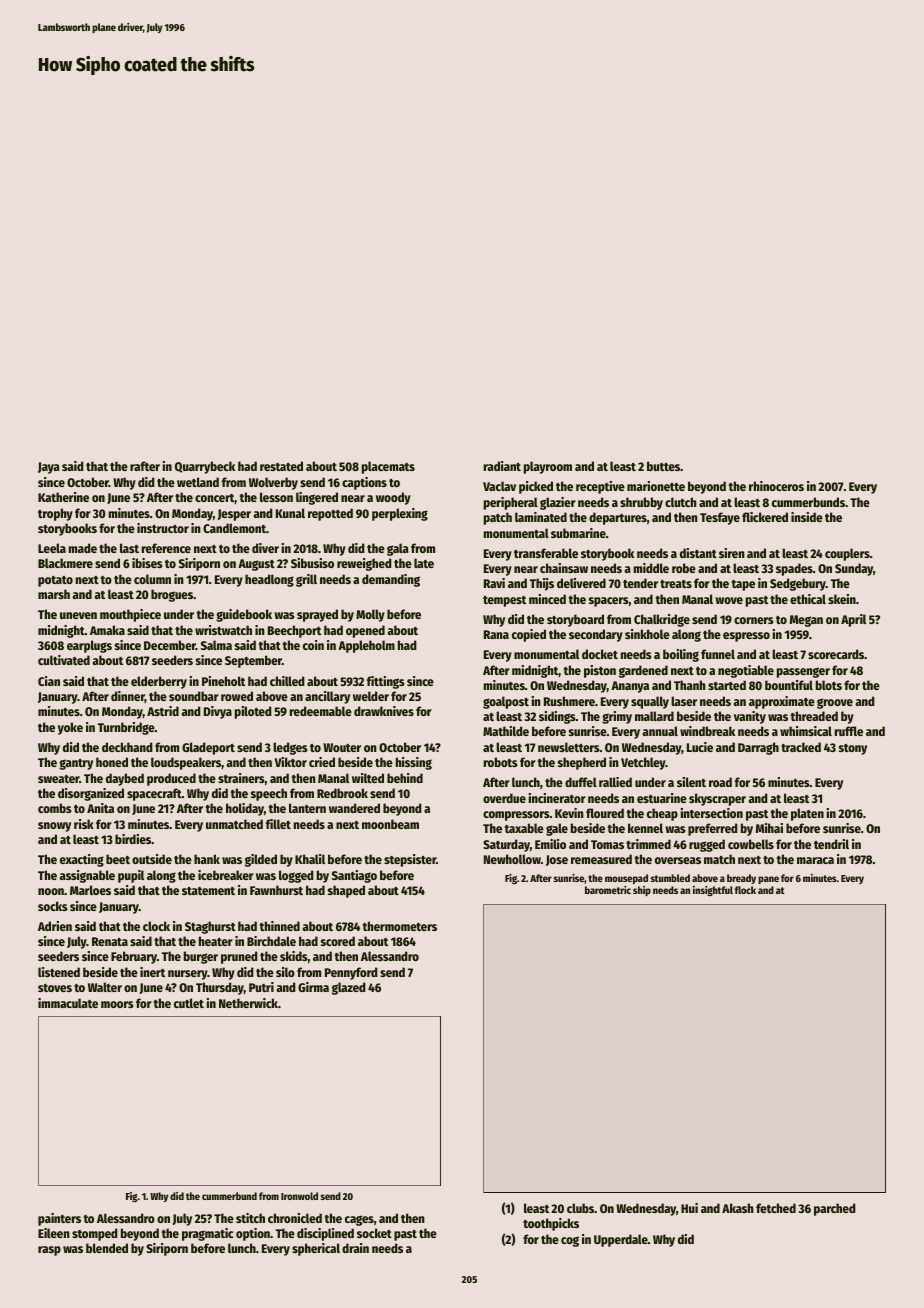 The image size is (924, 1308). I want to click on parched, so click(835, 1209).
